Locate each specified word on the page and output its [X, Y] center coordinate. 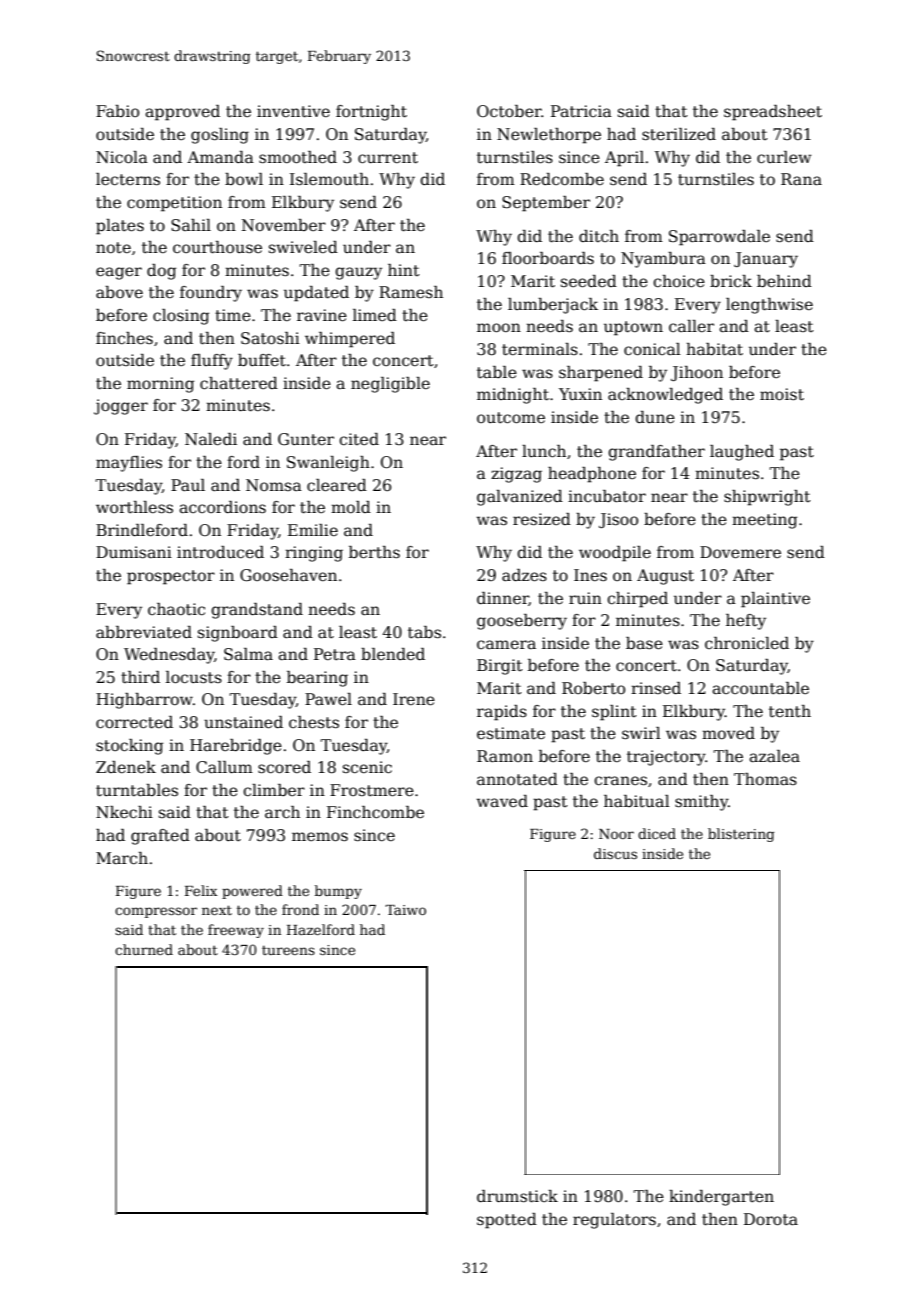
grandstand [257, 611]
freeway [236, 931]
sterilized [679, 134]
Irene [414, 699]
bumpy [338, 892]
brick [731, 281]
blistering [741, 835]
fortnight [371, 113]
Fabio [117, 111]
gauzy [358, 273]
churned [144, 949]
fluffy [212, 362]
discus [615, 853]
